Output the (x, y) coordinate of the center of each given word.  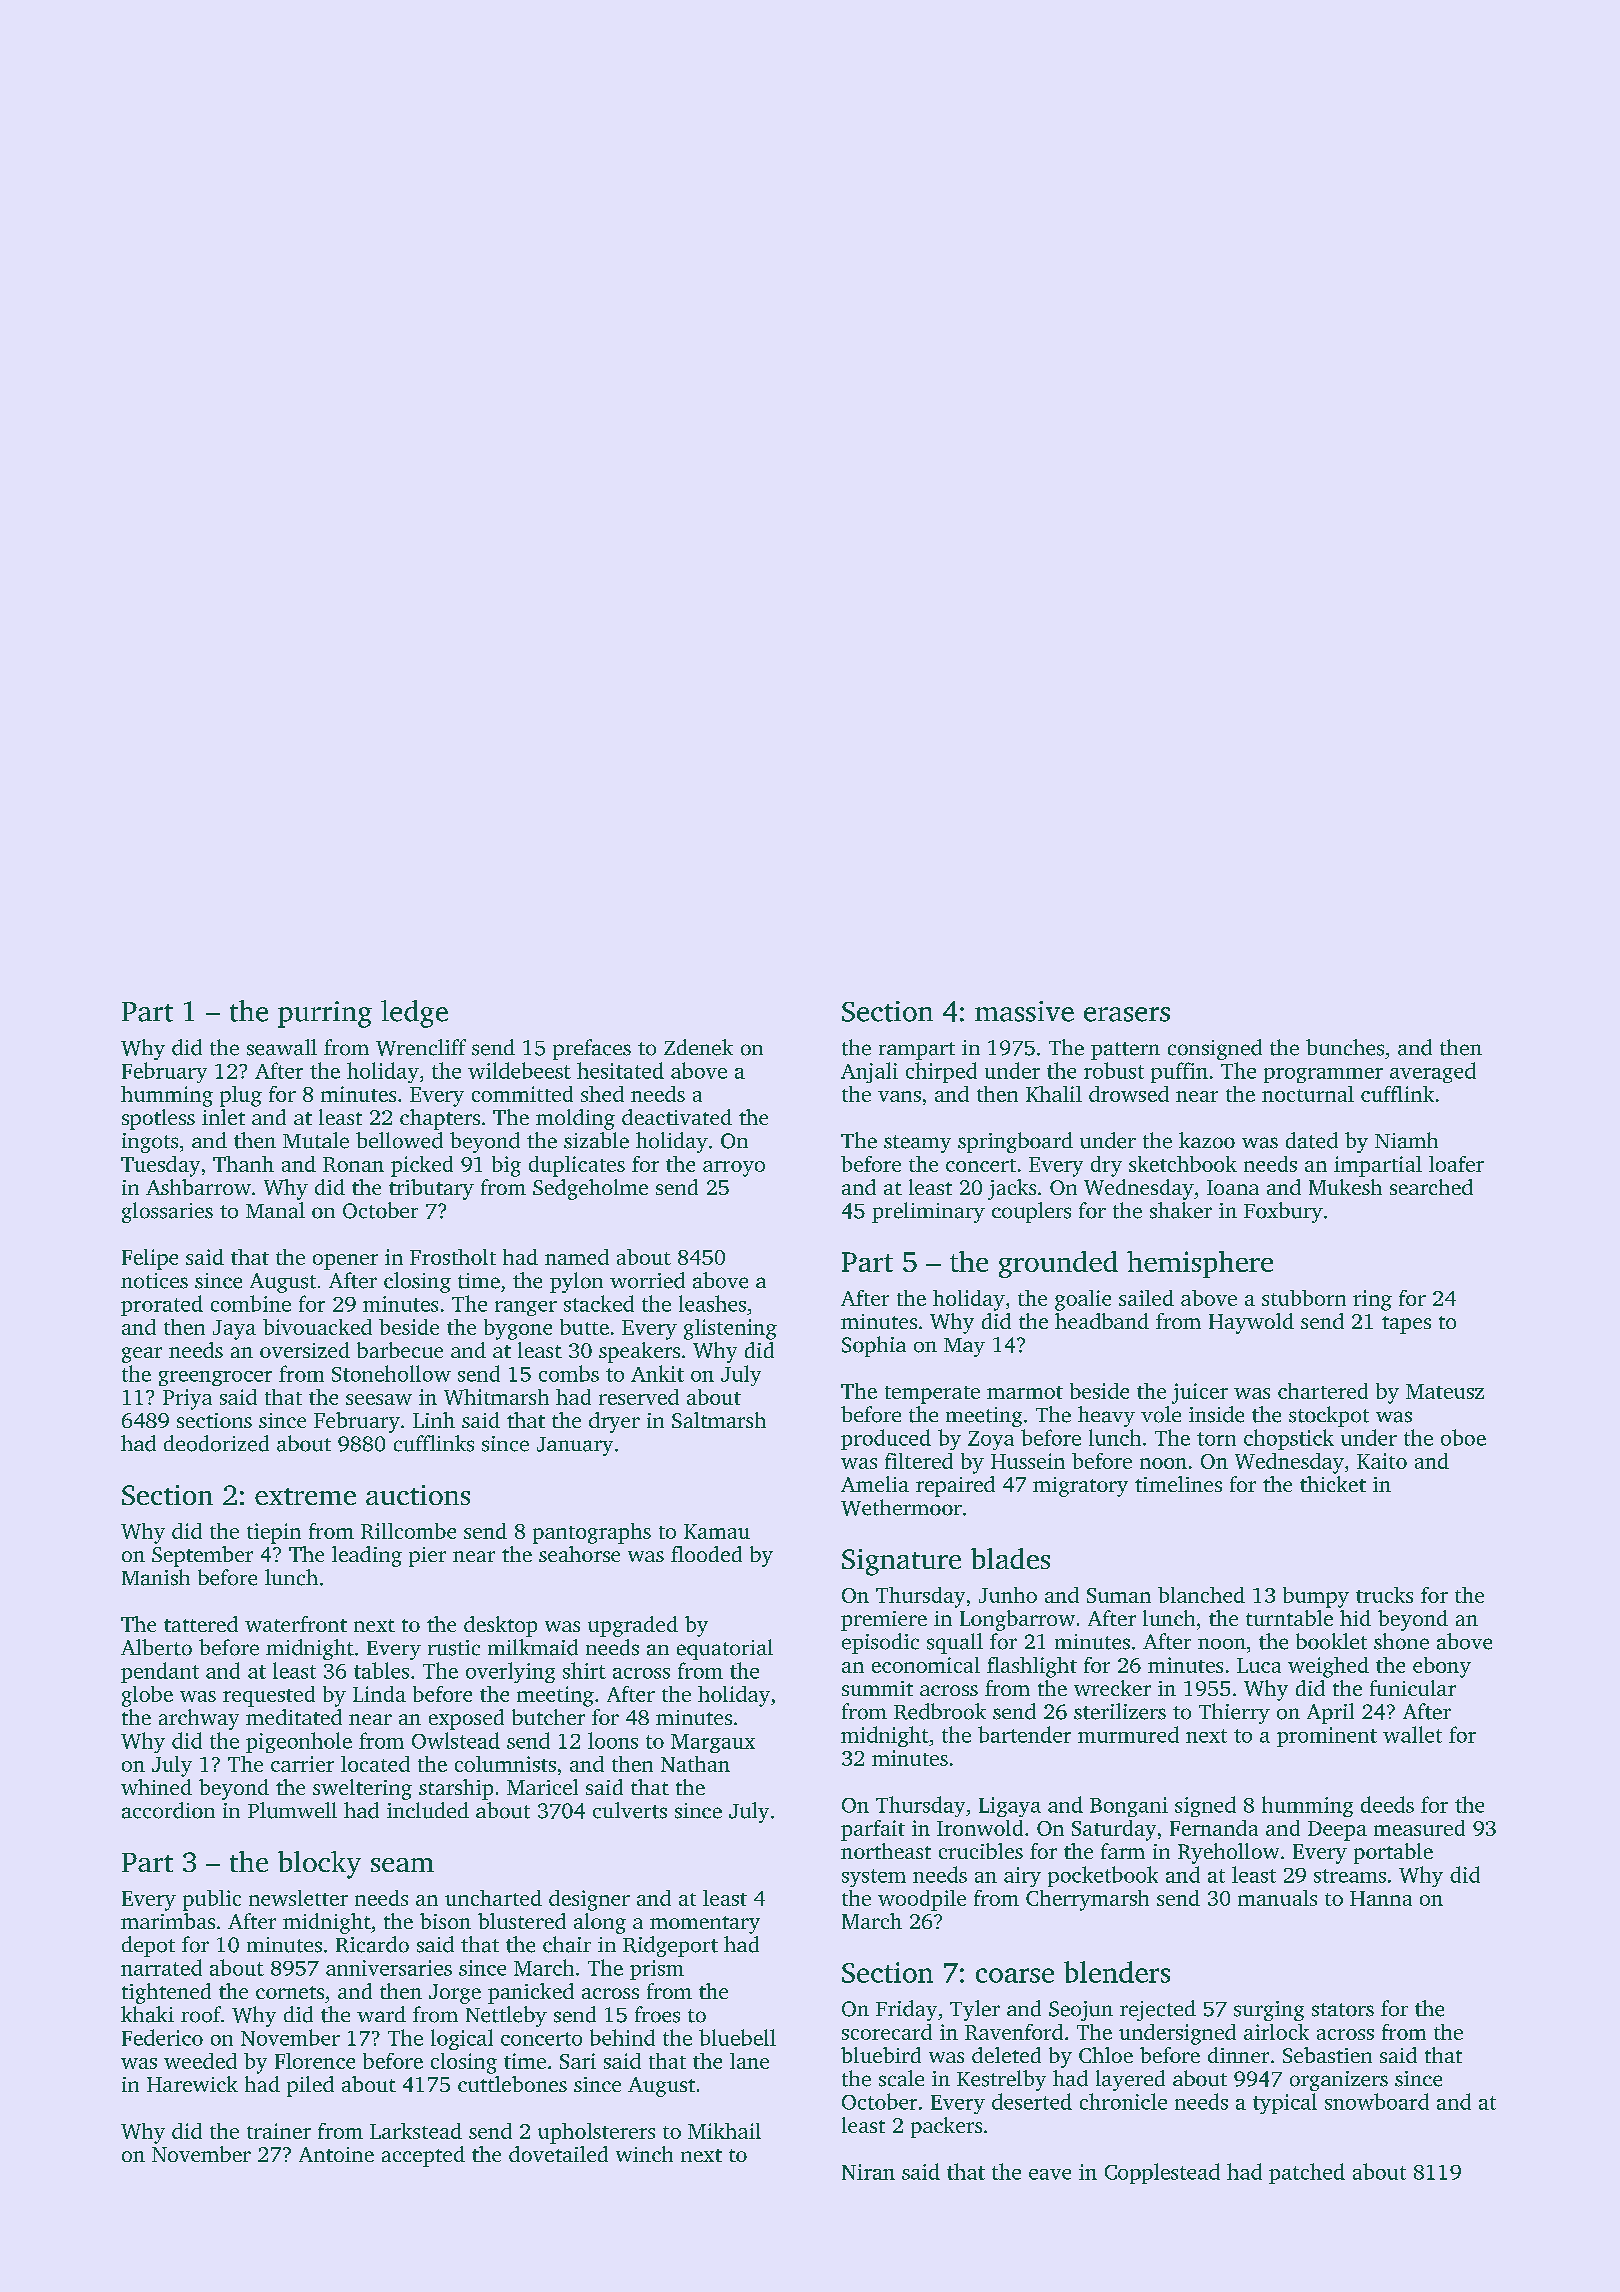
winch (644, 2154)
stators (1343, 2010)
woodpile (922, 1900)
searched (1431, 1187)
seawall (282, 1047)
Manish (156, 1577)
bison (445, 1921)
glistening (730, 1329)
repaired (955, 1486)
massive (1024, 1011)
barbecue (400, 1350)
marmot (1025, 1392)
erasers (1127, 1014)
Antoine (336, 2154)
